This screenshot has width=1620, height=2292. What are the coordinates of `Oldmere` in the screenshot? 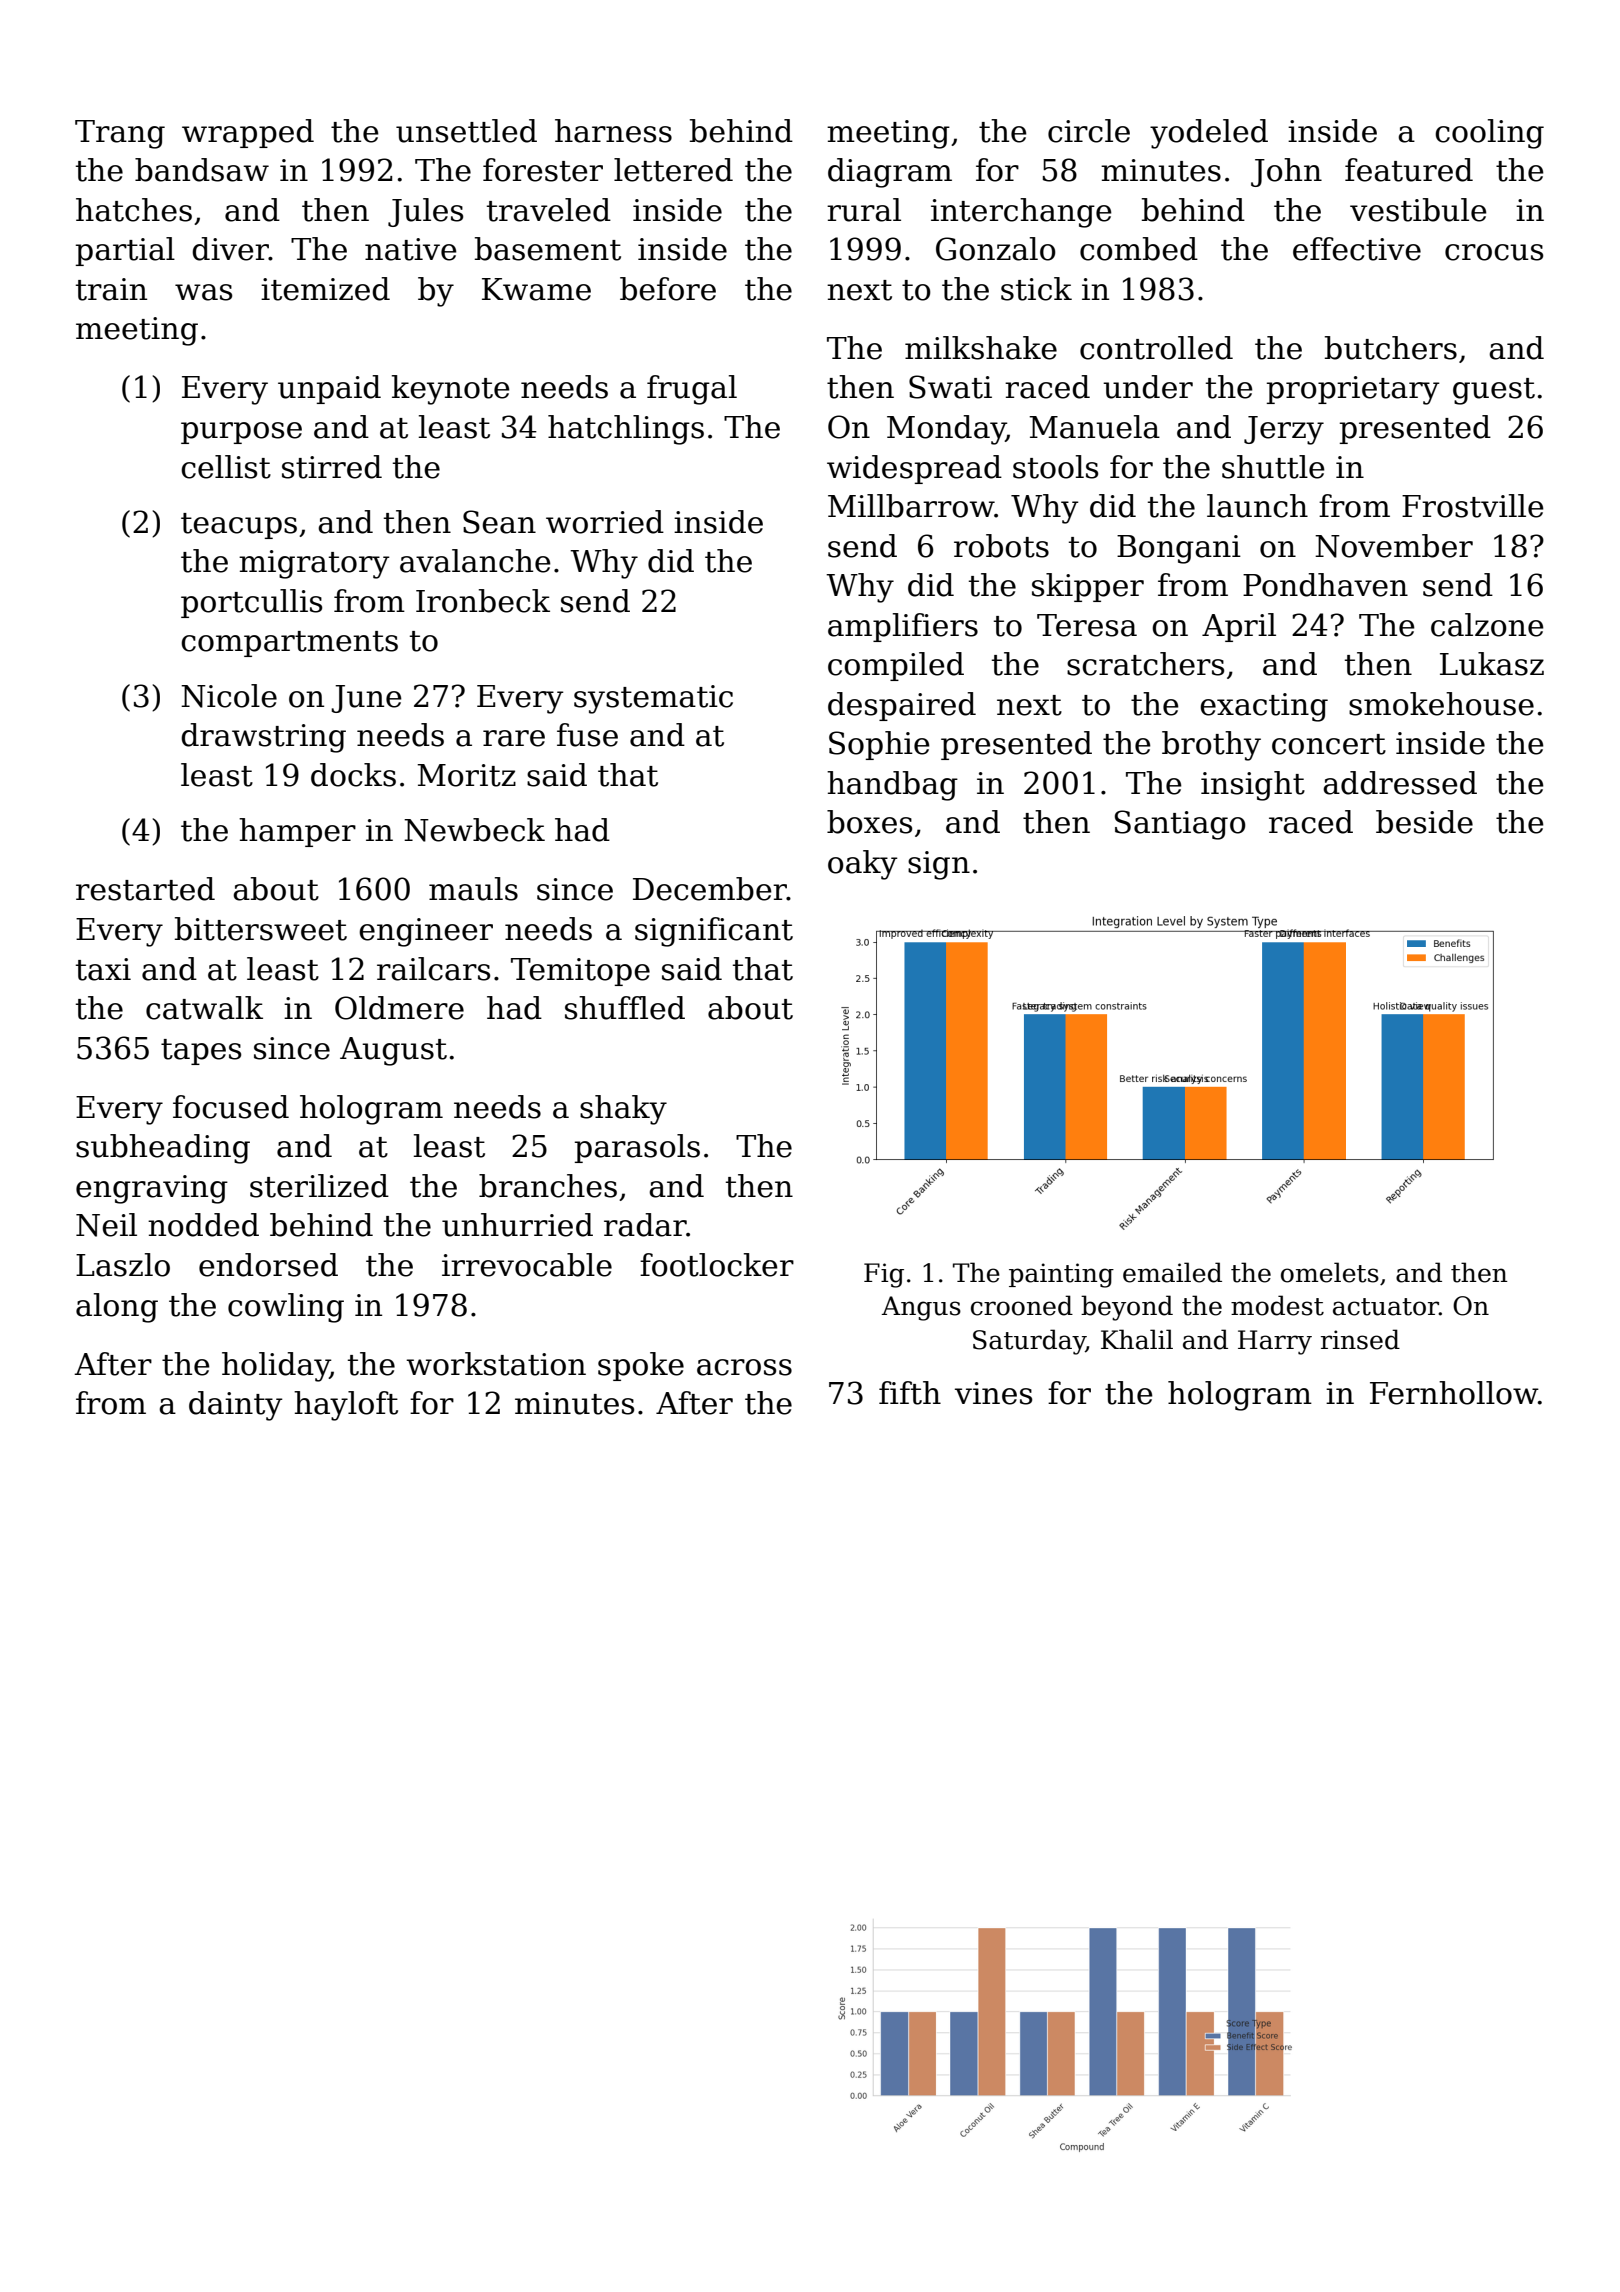 It's located at (399, 1008).
